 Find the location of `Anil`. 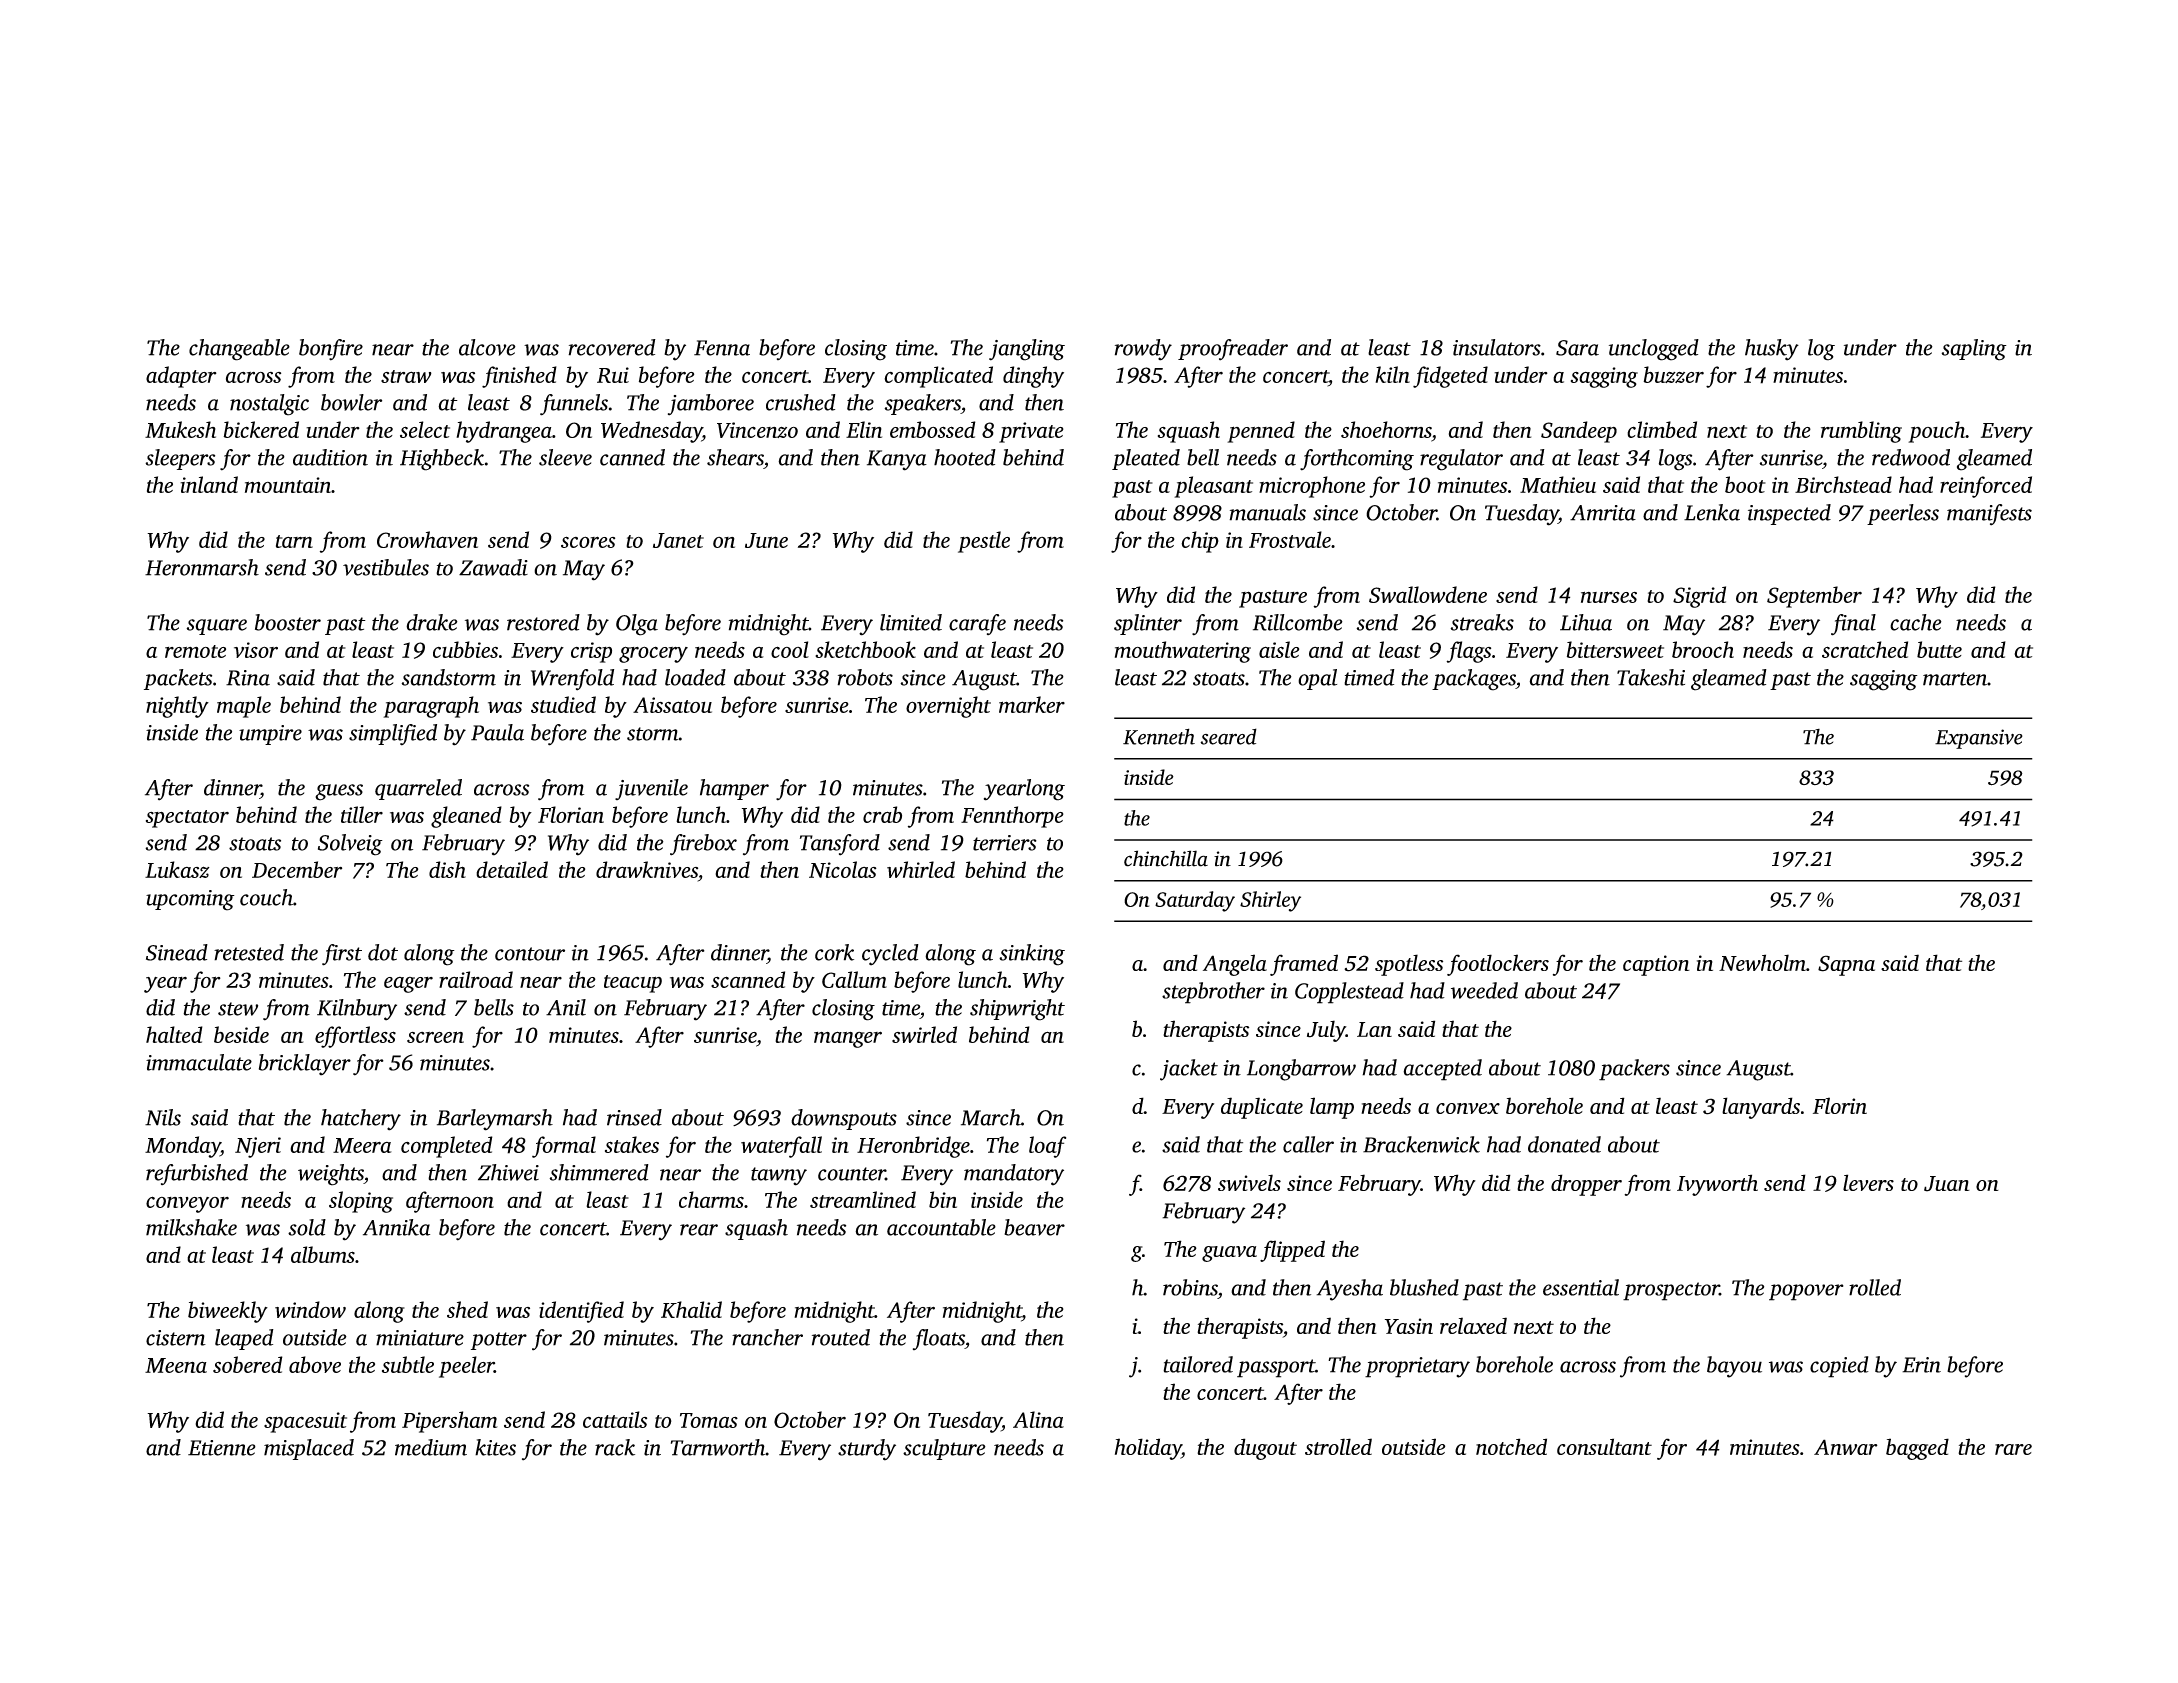

Anil is located at coordinates (566, 1007).
